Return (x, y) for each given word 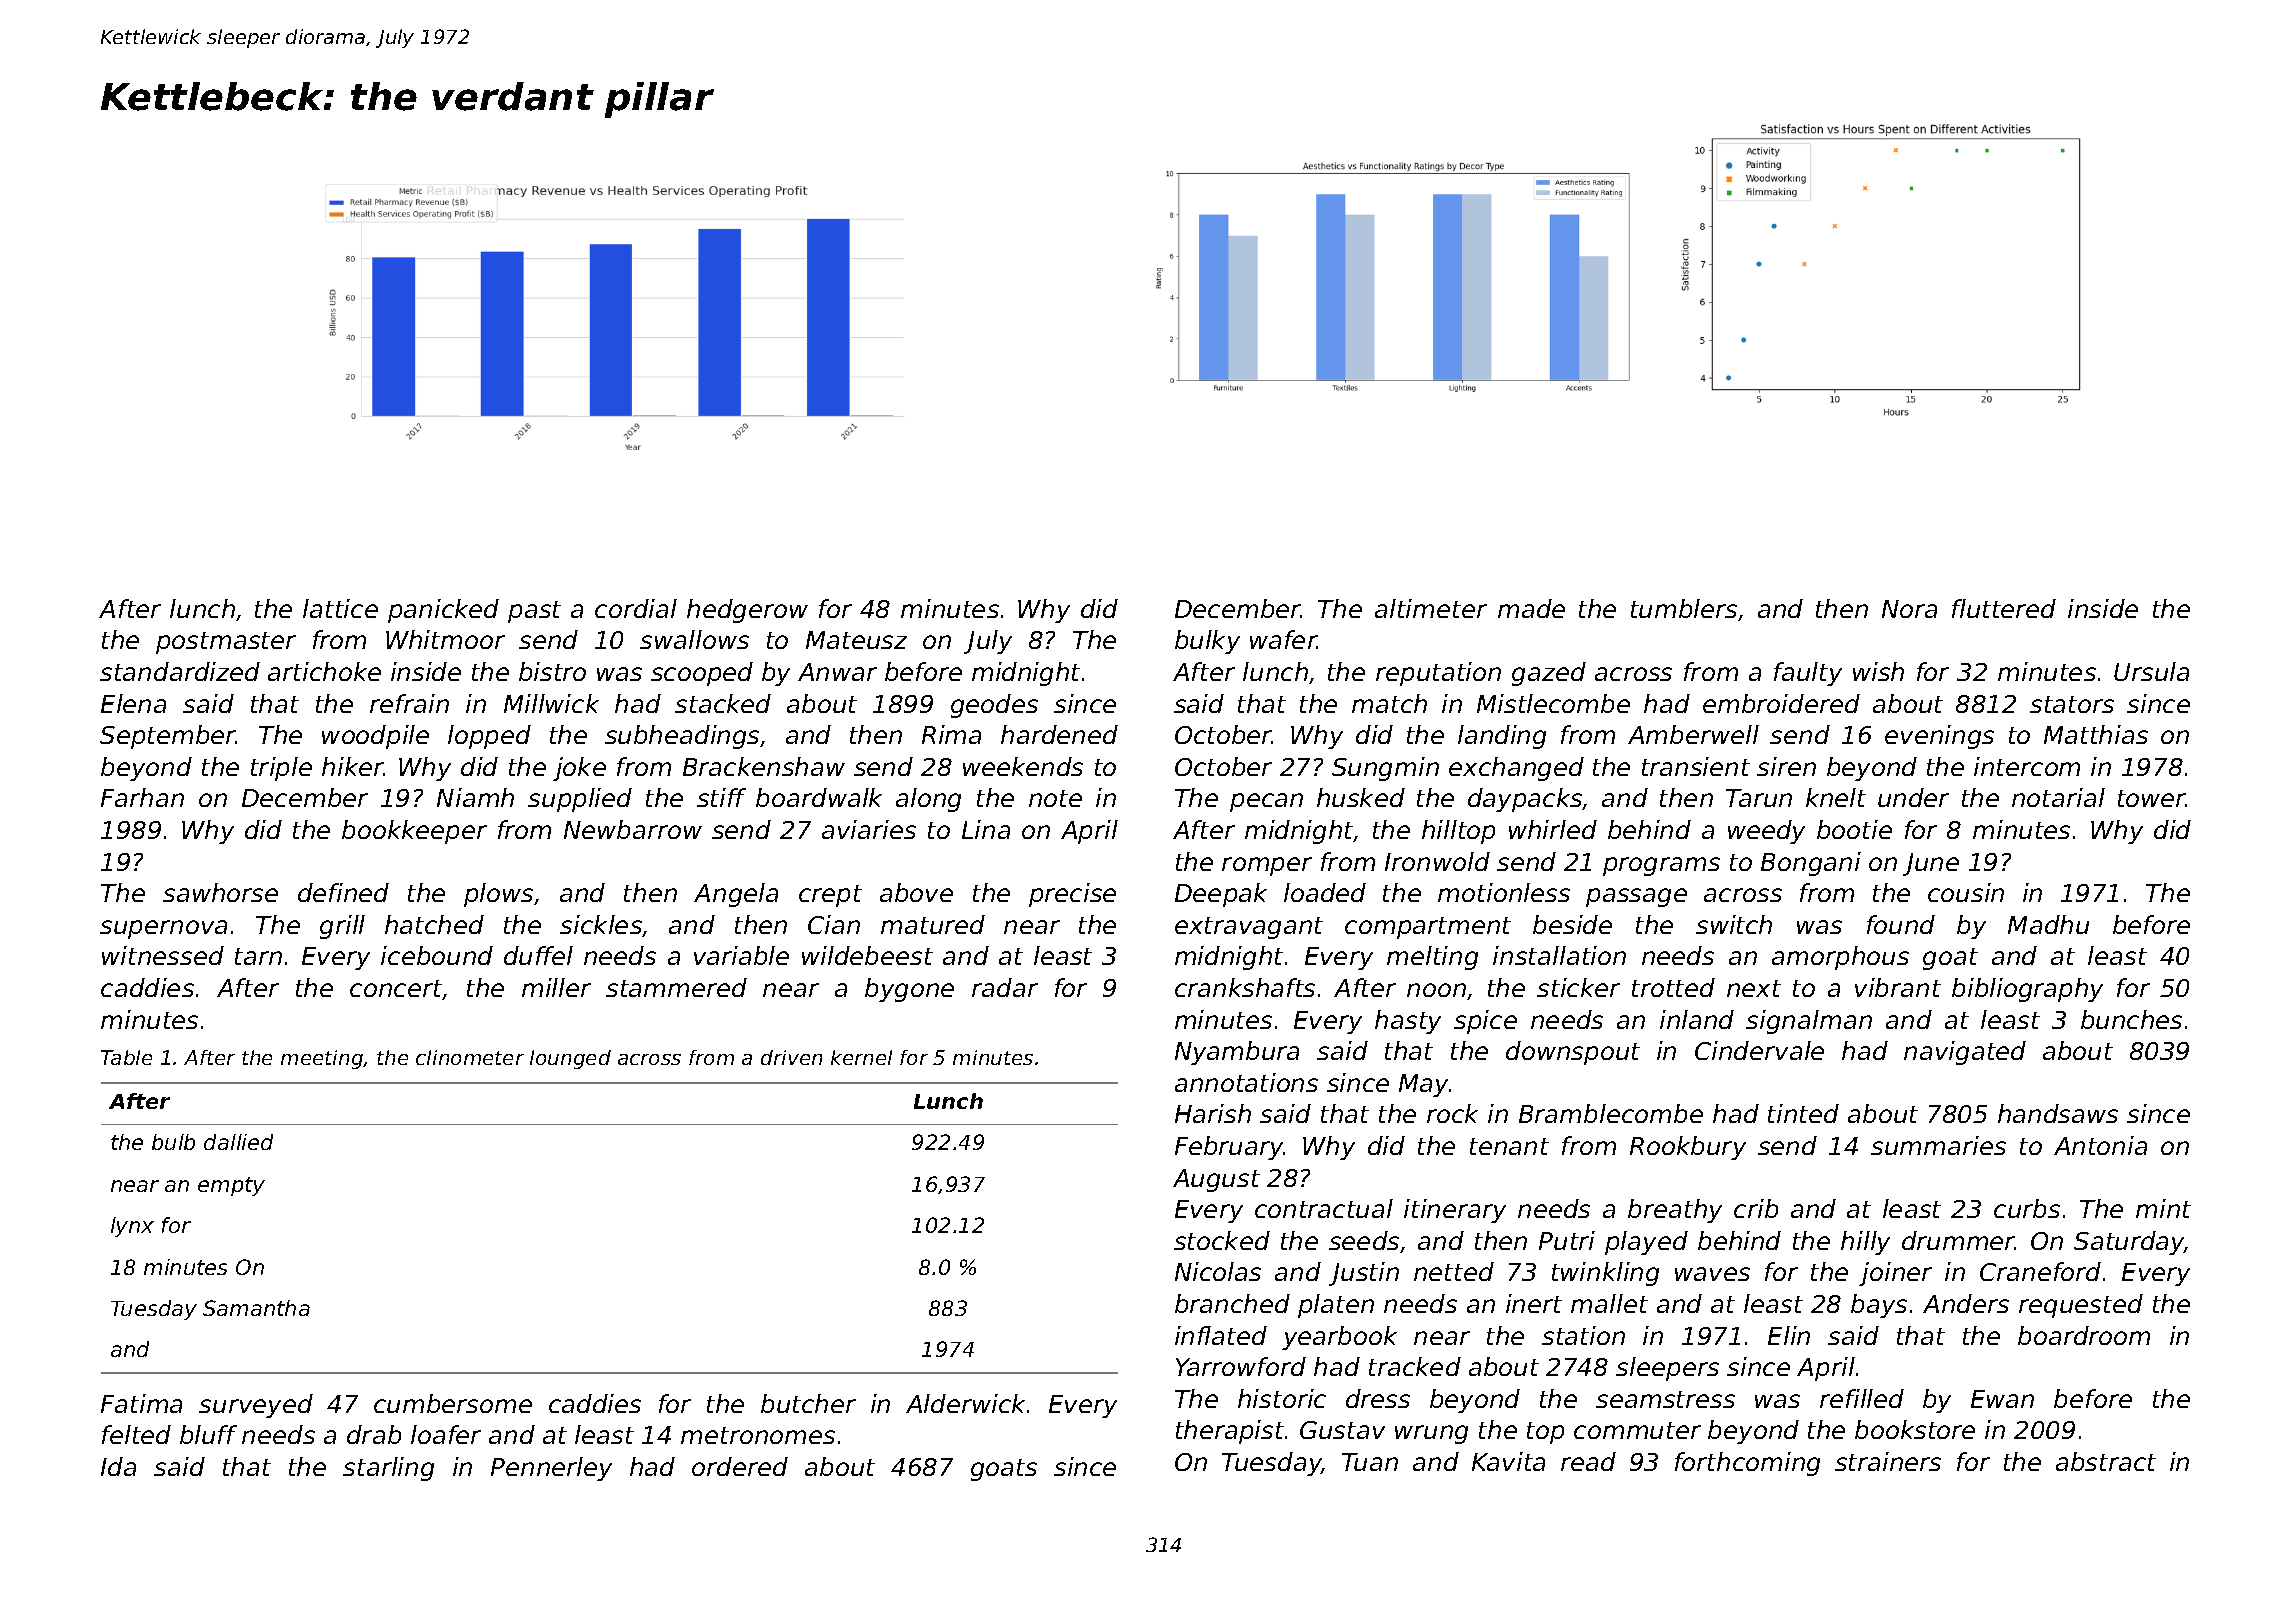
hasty (1408, 1022)
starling (388, 1469)
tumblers (1684, 608)
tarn (258, 956)
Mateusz (856, 640)
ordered (740, 1466)
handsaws (2058, 1113)
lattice (340, 608)
